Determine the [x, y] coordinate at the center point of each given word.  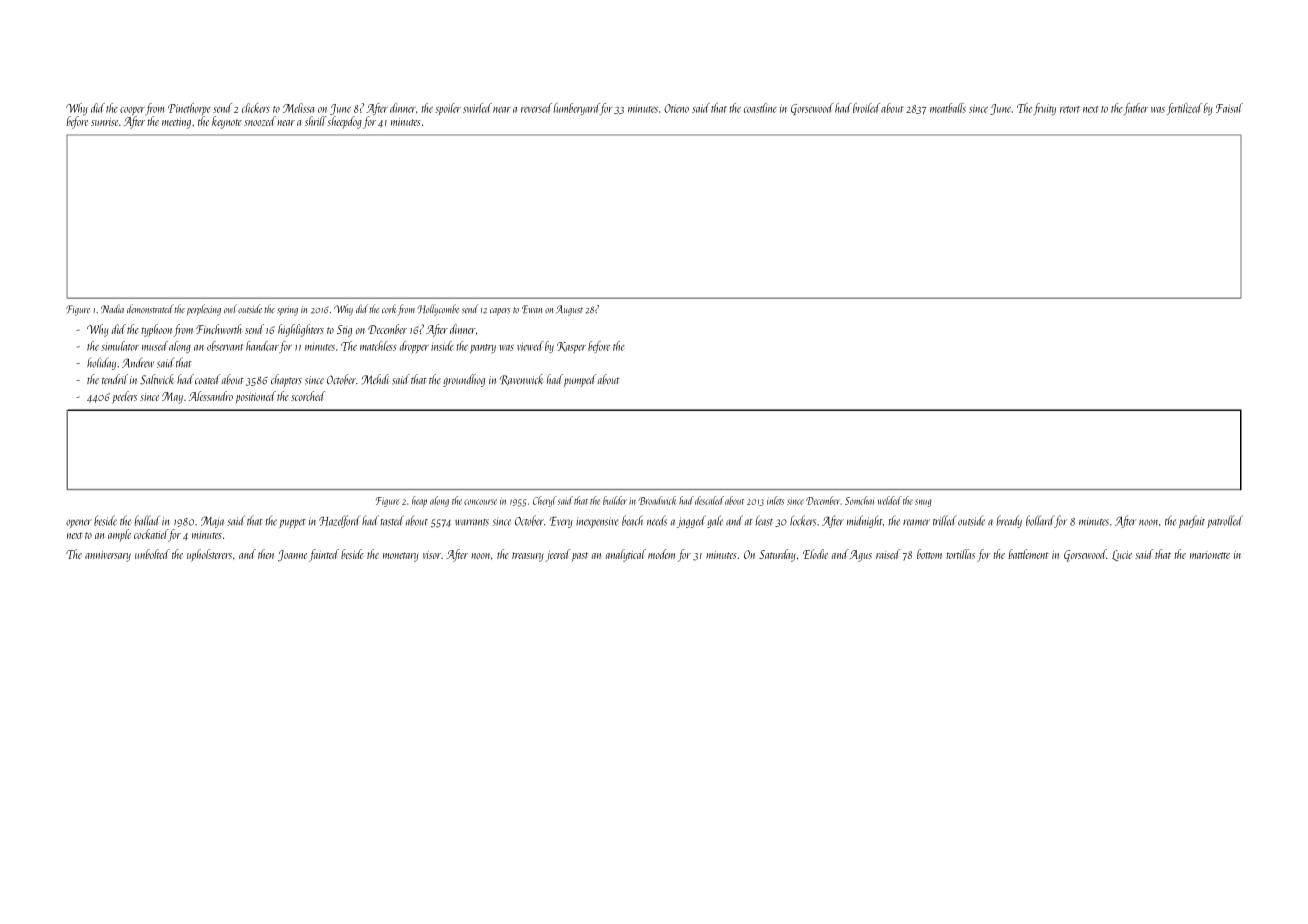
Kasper [571, 347]
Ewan [532, 309]
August [569, 310]
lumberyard [577, 109]
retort [1070, 109]
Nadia [112, 308]
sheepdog [344, 122]
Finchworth [219, 329]
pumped [580, 380]
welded [890, 500]
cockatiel [151, 534]
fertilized [1184, 109]
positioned [255, 397]
